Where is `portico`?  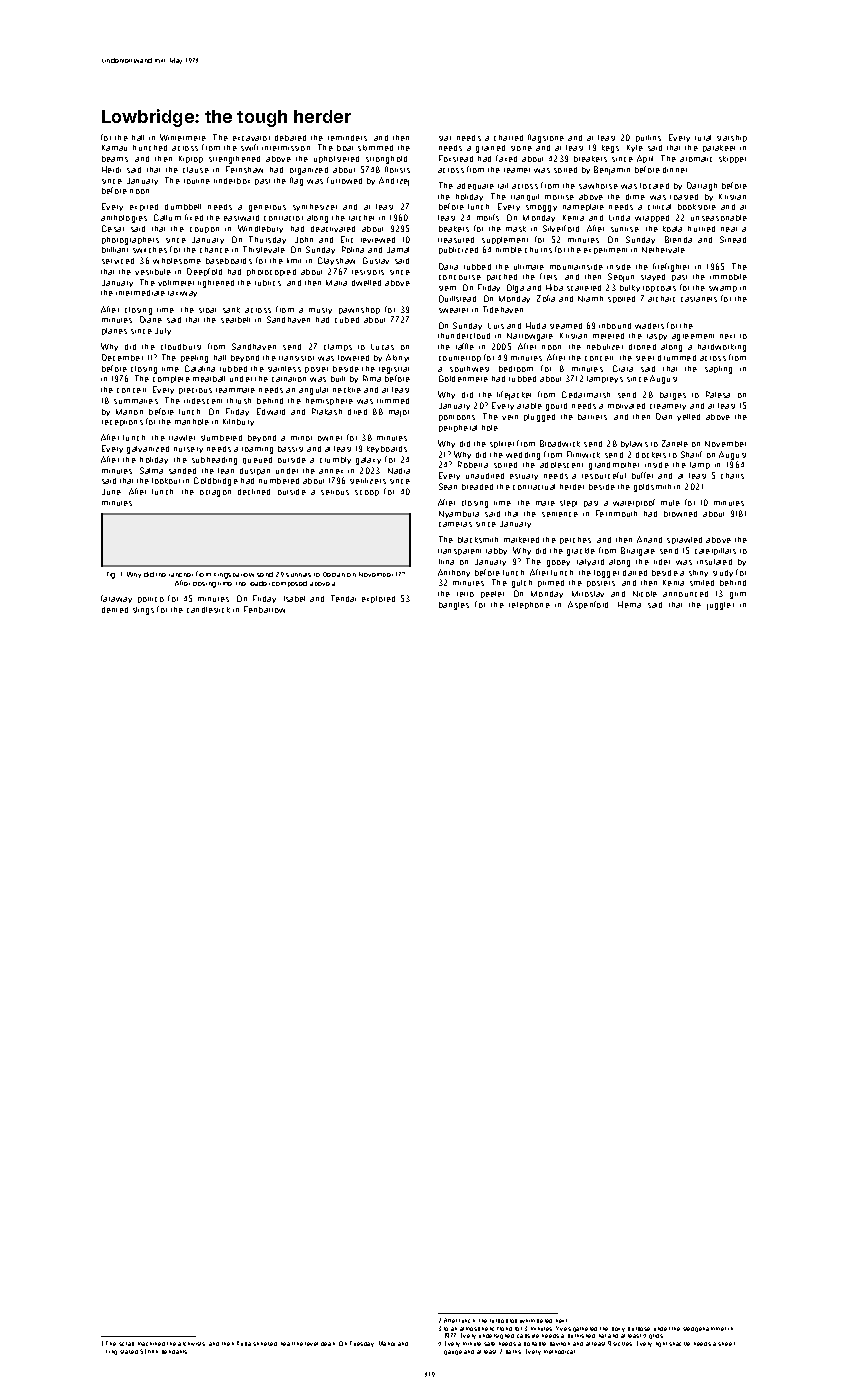 portico is located at coordinates (151, 600).
